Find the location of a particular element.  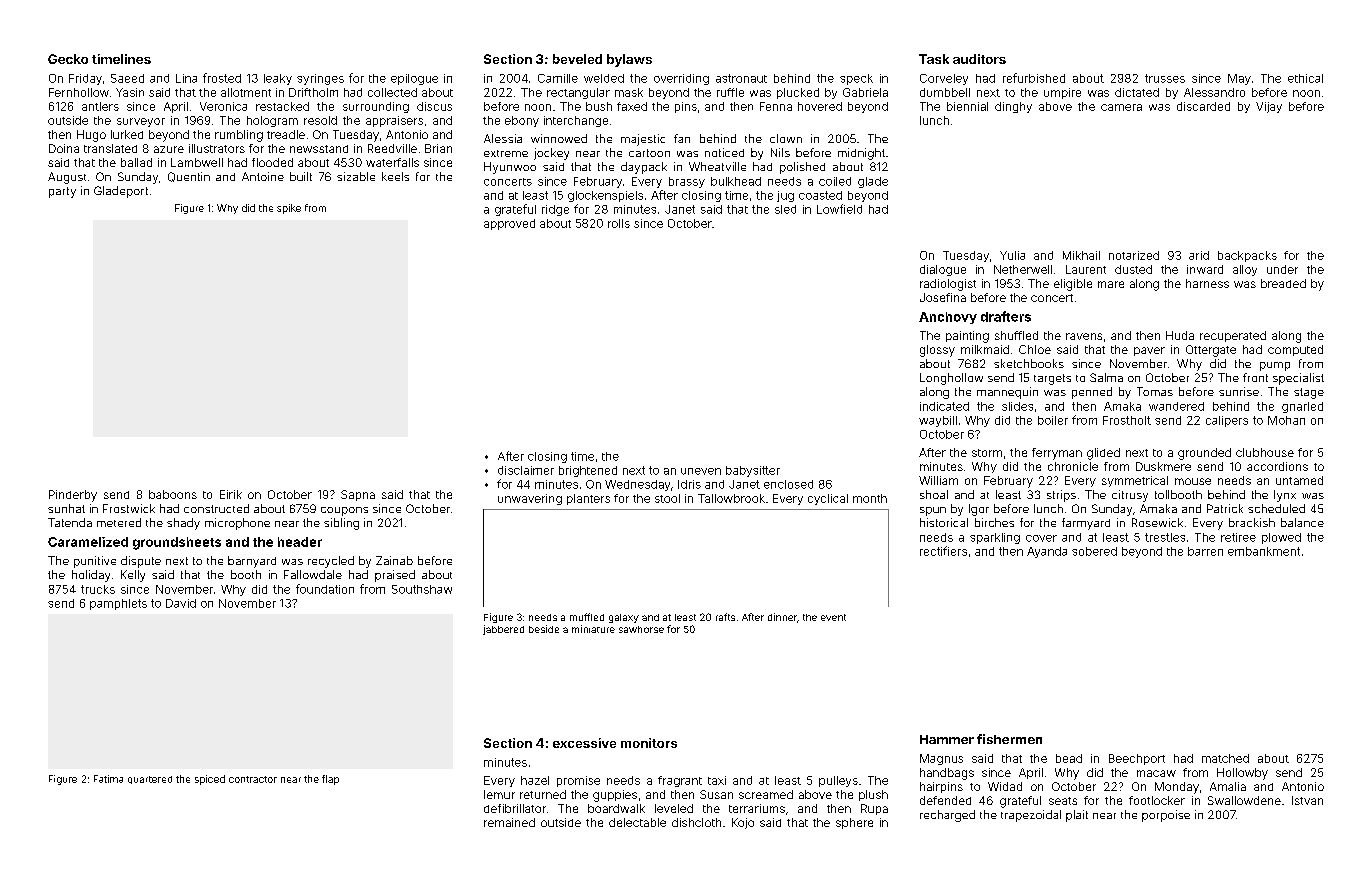

spike is located at coordinates (289, 209).
